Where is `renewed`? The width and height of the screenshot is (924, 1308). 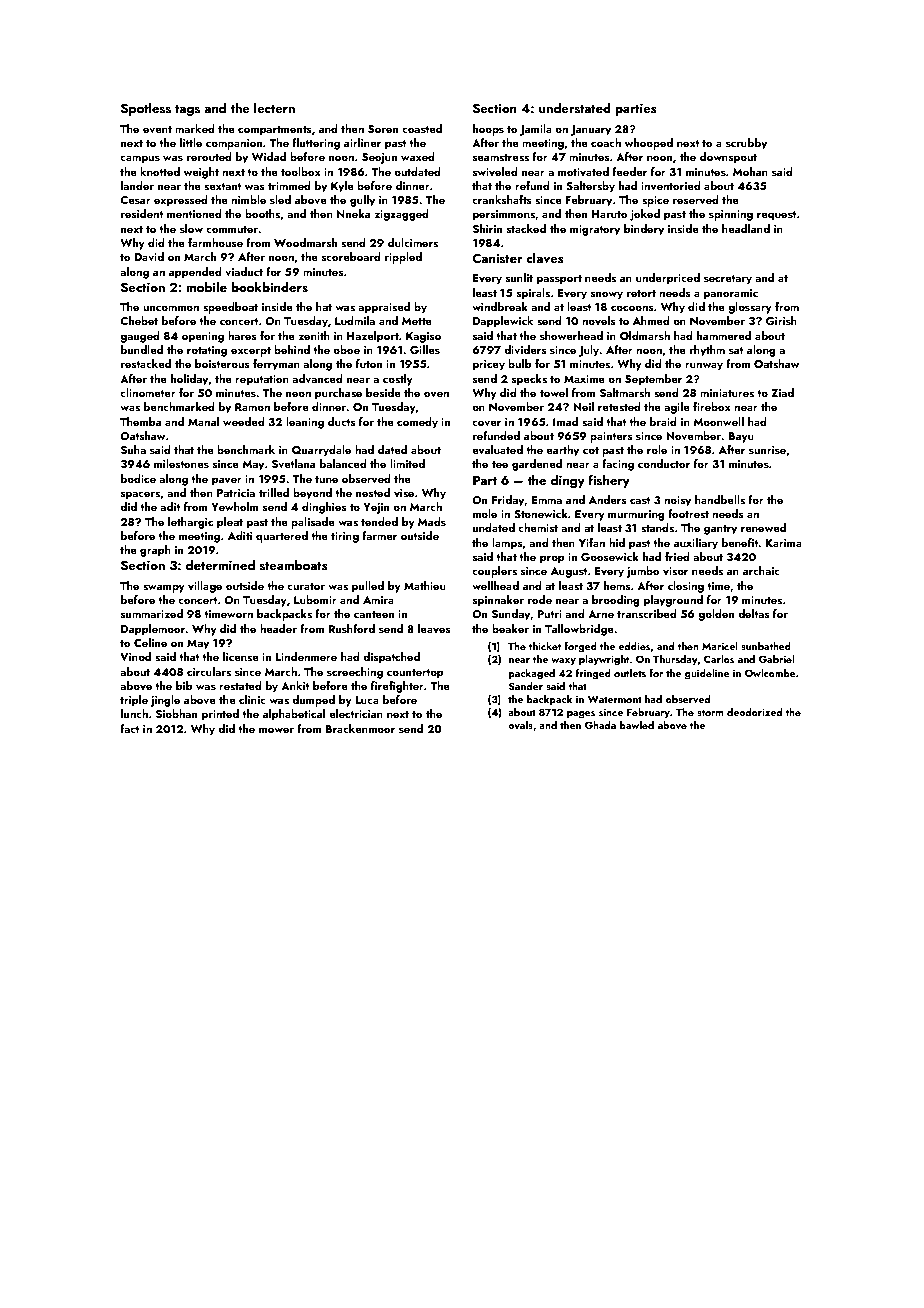 renewed is located at coordinates (763, 527).
